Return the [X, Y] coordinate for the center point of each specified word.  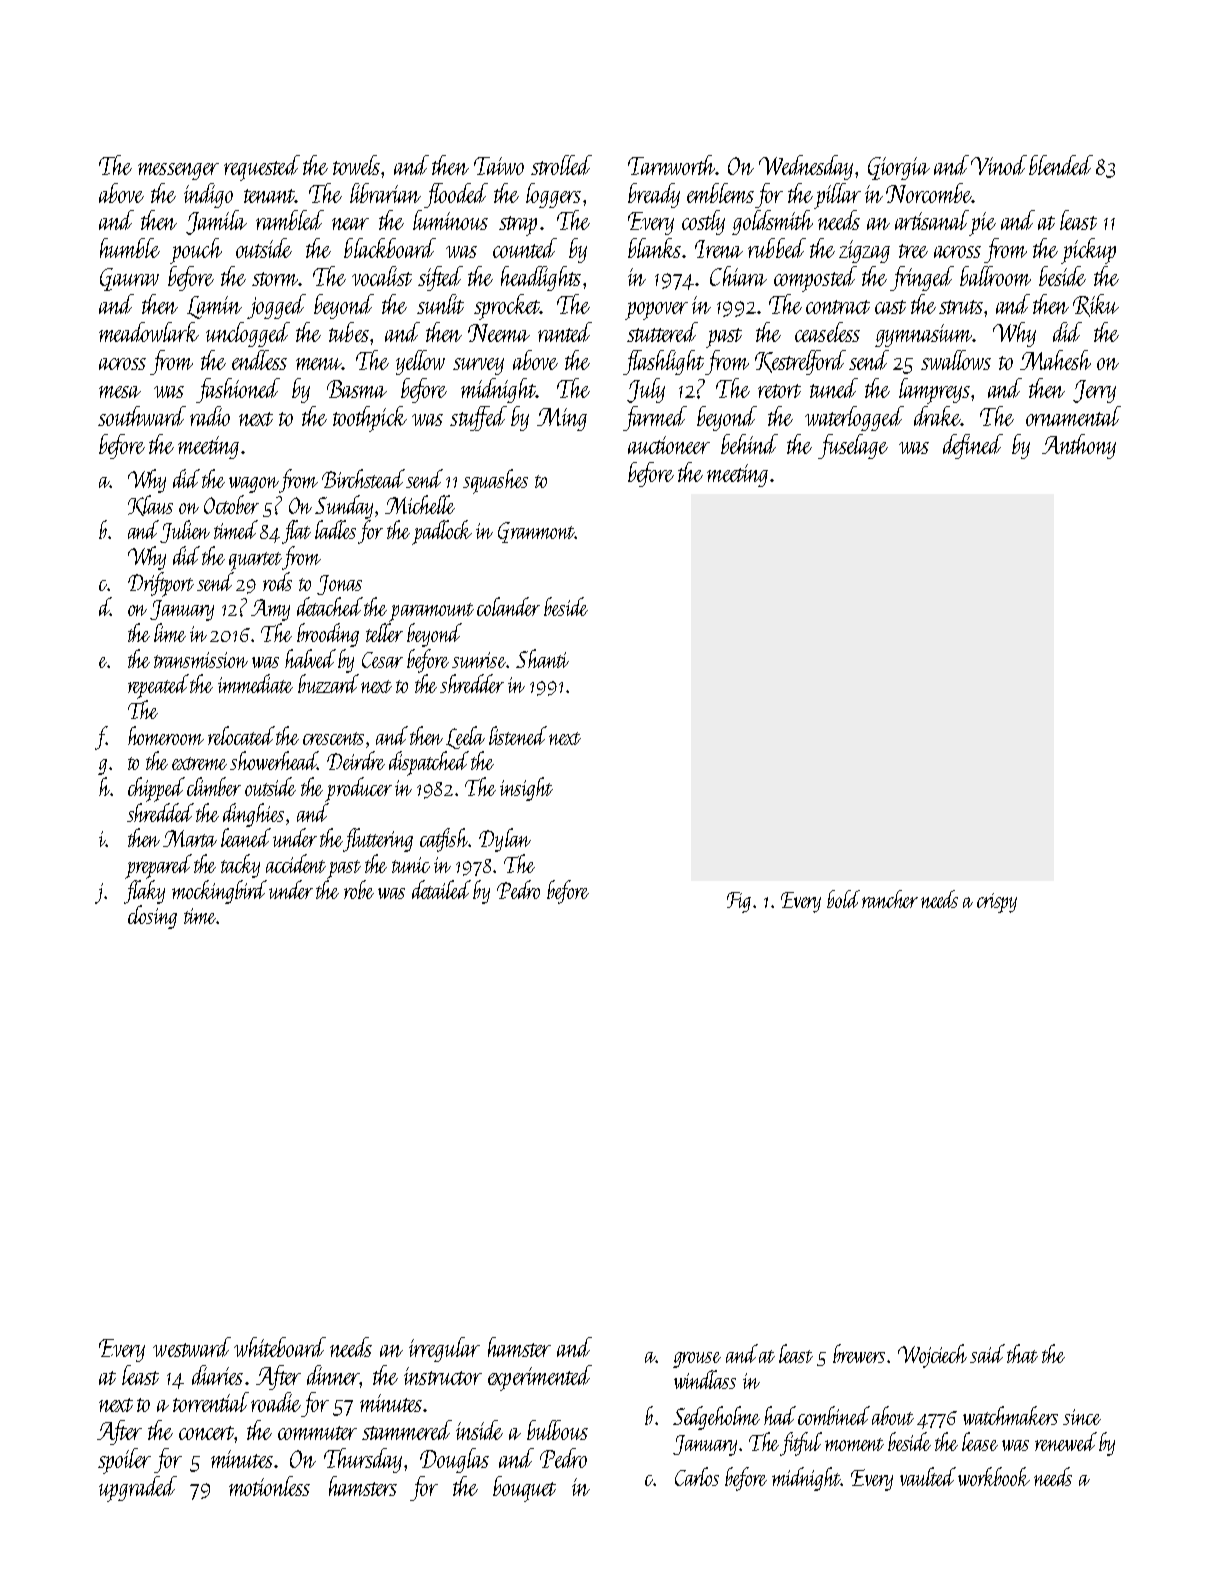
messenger [178, 171]
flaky [144, 892]
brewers [859, 1353]
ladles [335, 529]
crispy [997, 903]
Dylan [505, 840]
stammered [407, 1430]
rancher [890, 899]
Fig [739, 902]
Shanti [542, 658]
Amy [270, 610]
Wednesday [806, 167]
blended [1061, 165]
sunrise [479, 660]
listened [518, 735]
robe [359, 889]
